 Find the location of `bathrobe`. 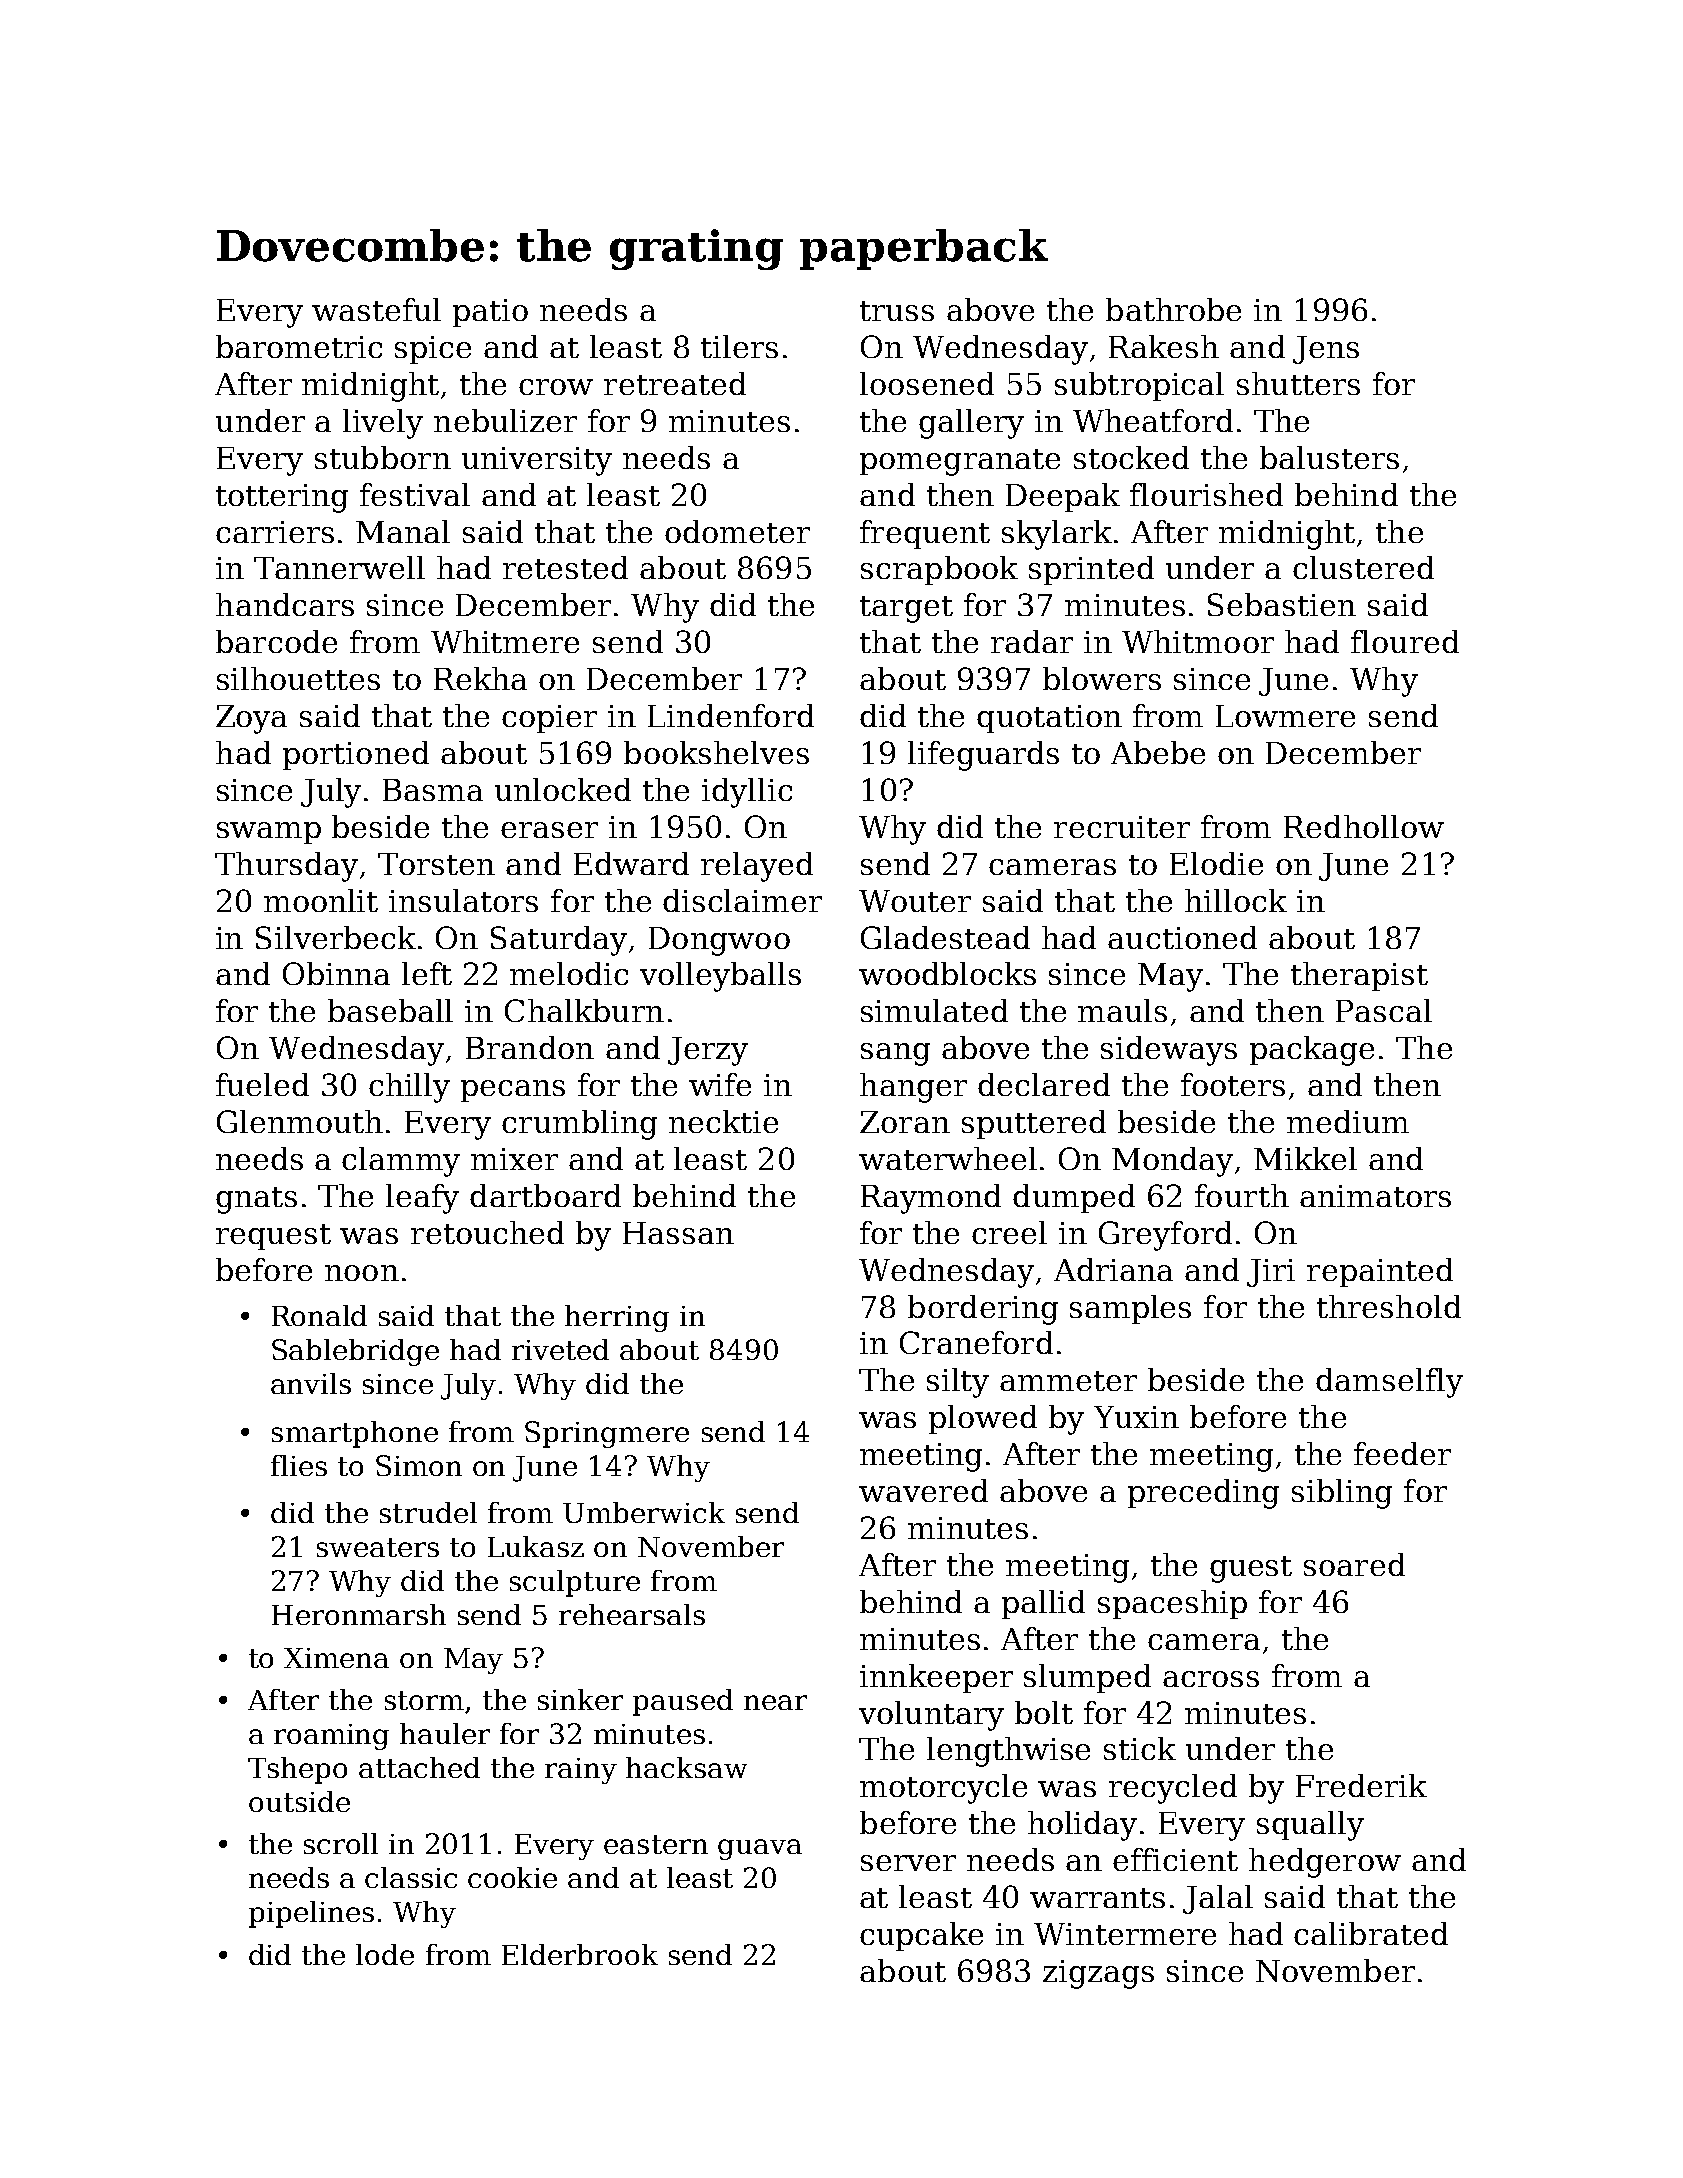

bathrobe is located at coordinates (1173, 309).
